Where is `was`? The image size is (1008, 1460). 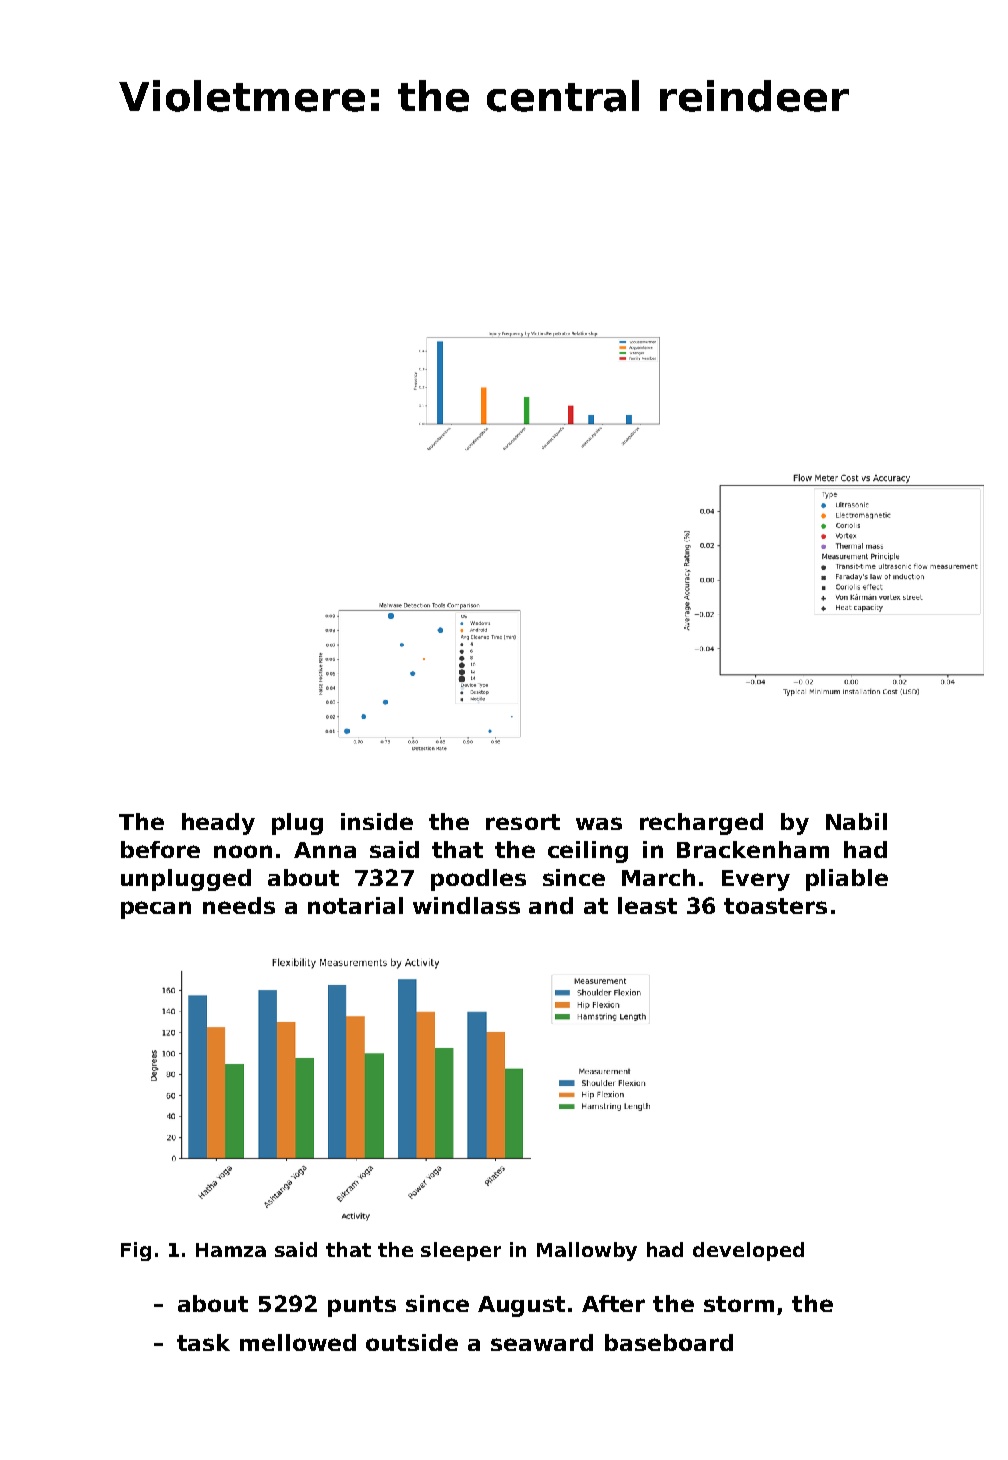 was is located at coordinates (599, 823).
